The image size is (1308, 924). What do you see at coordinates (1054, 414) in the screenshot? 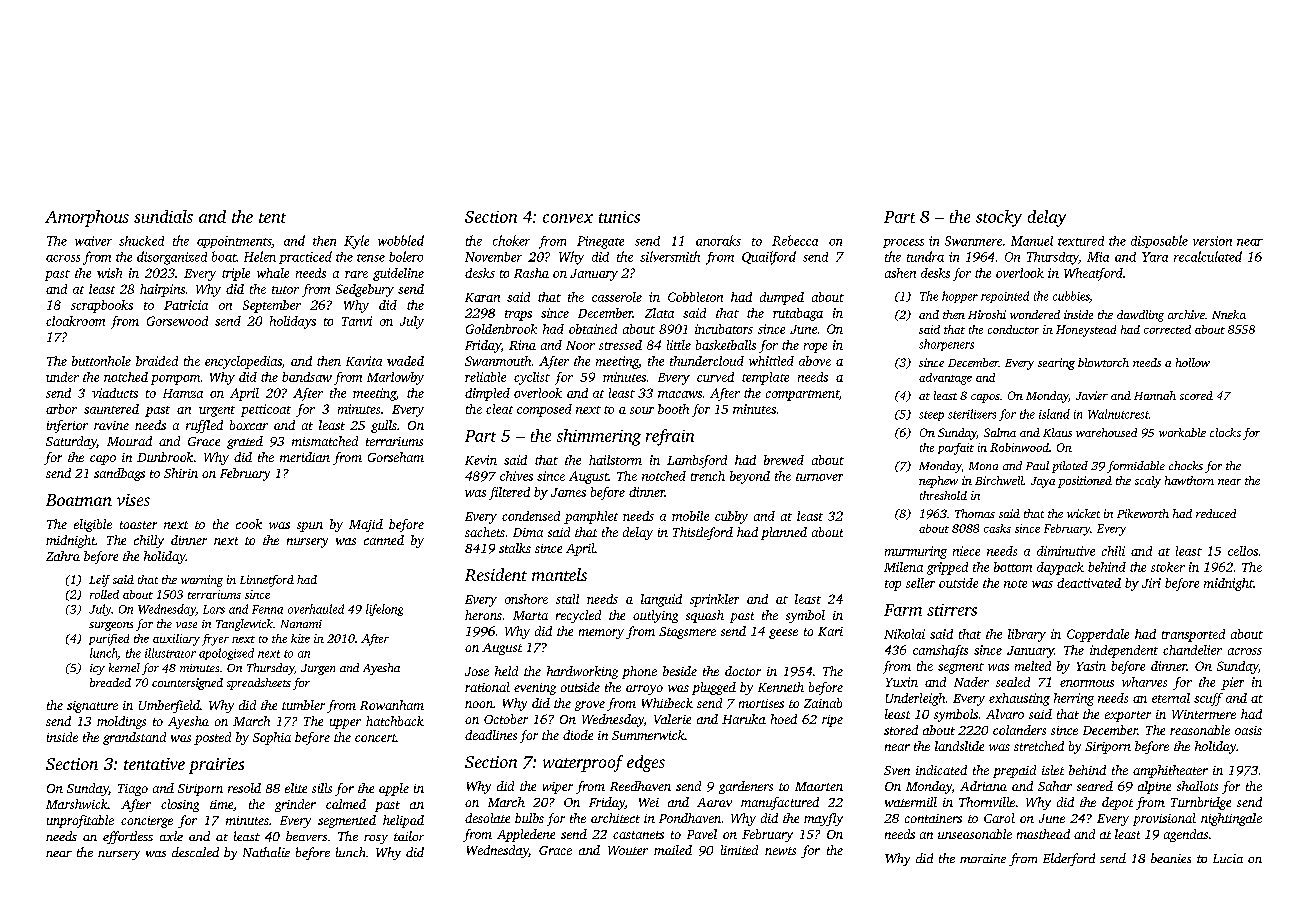
I see `island` at bounding box center [1054, 414].
